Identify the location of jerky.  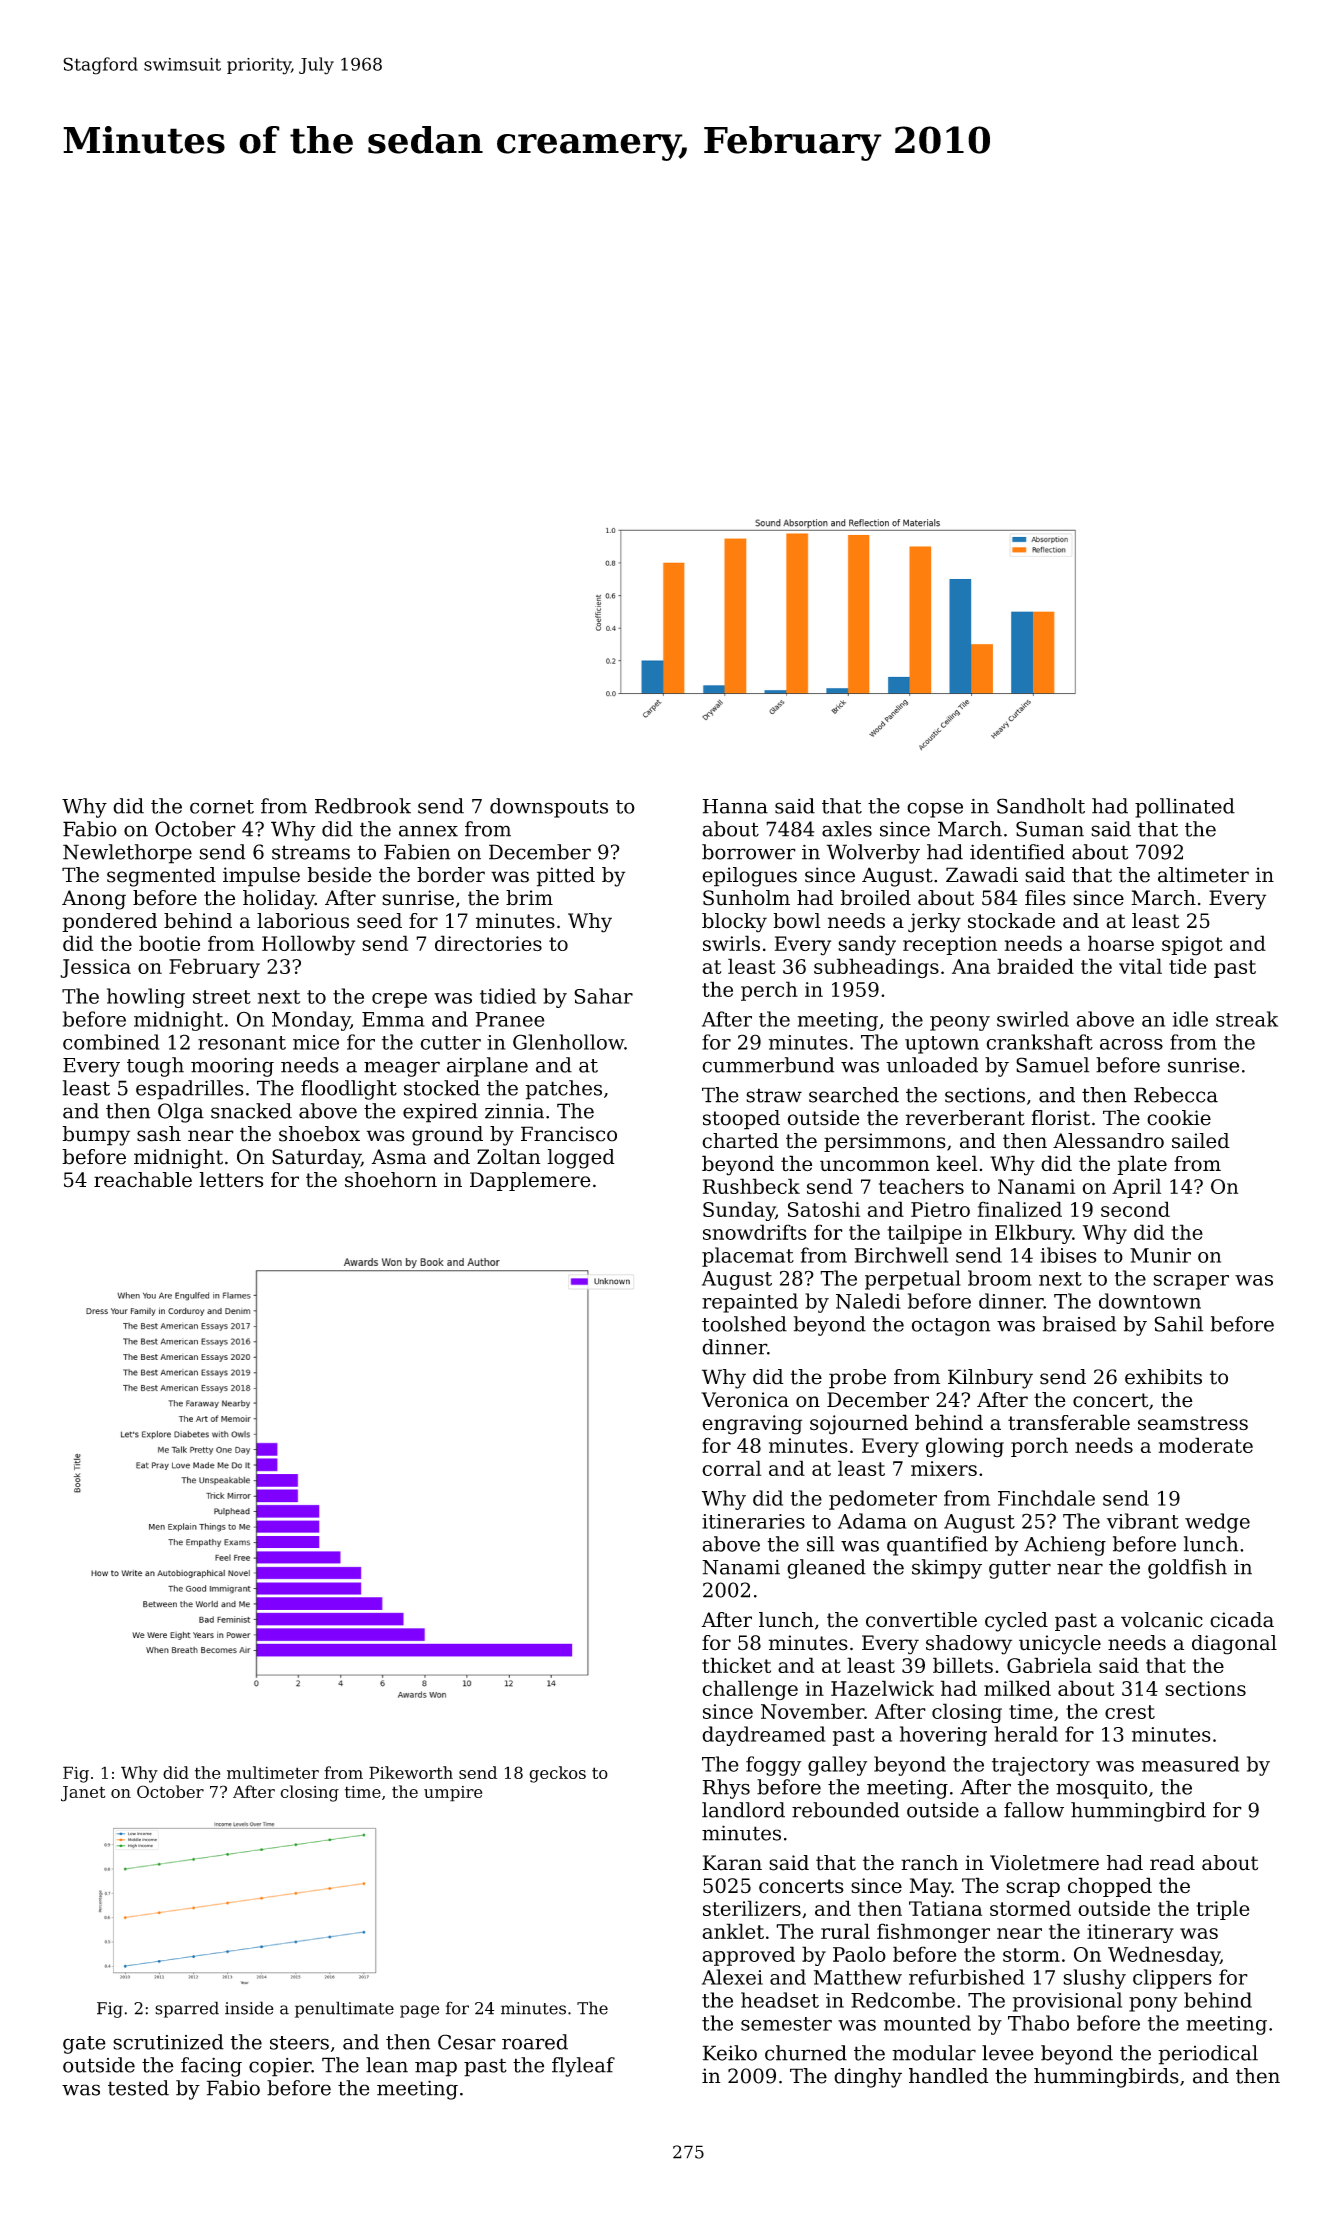
(934, 923).
